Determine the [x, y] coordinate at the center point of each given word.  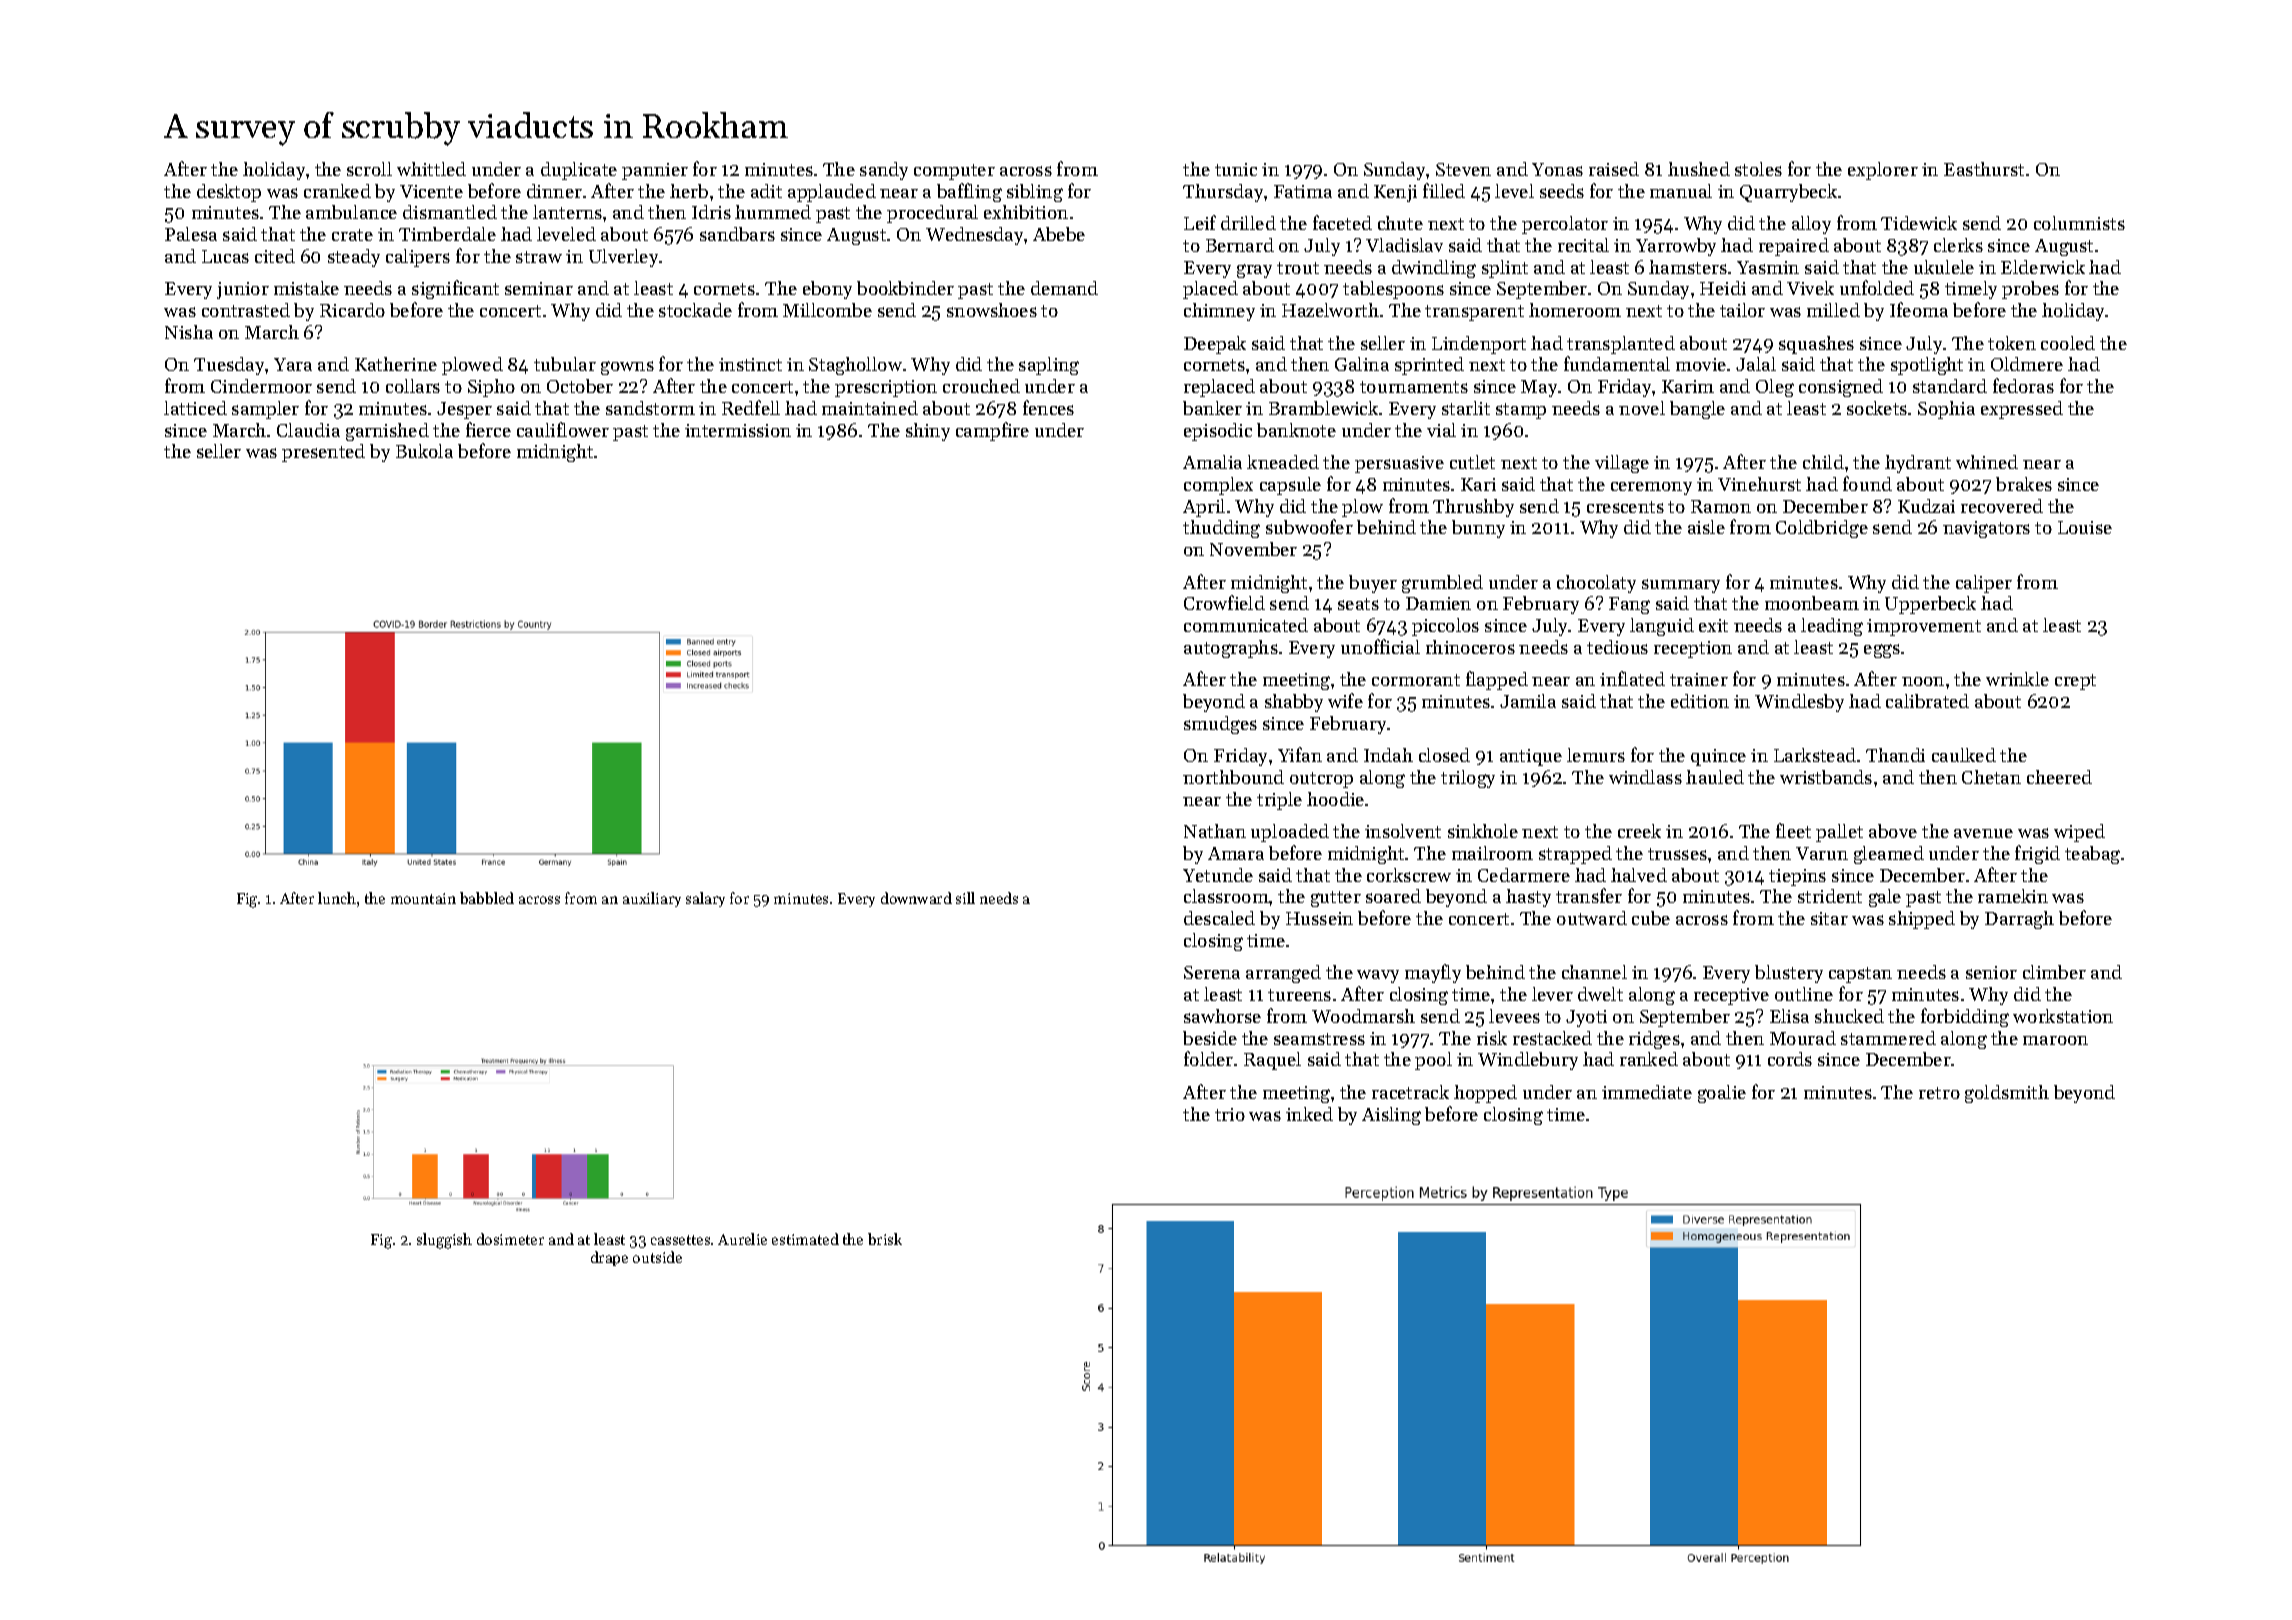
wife [1345, 700]
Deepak [1215, 345]
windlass [1645, 777]
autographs [1231, 649]
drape [609, 1258]
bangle [1697, 410]
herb [689, 191]
